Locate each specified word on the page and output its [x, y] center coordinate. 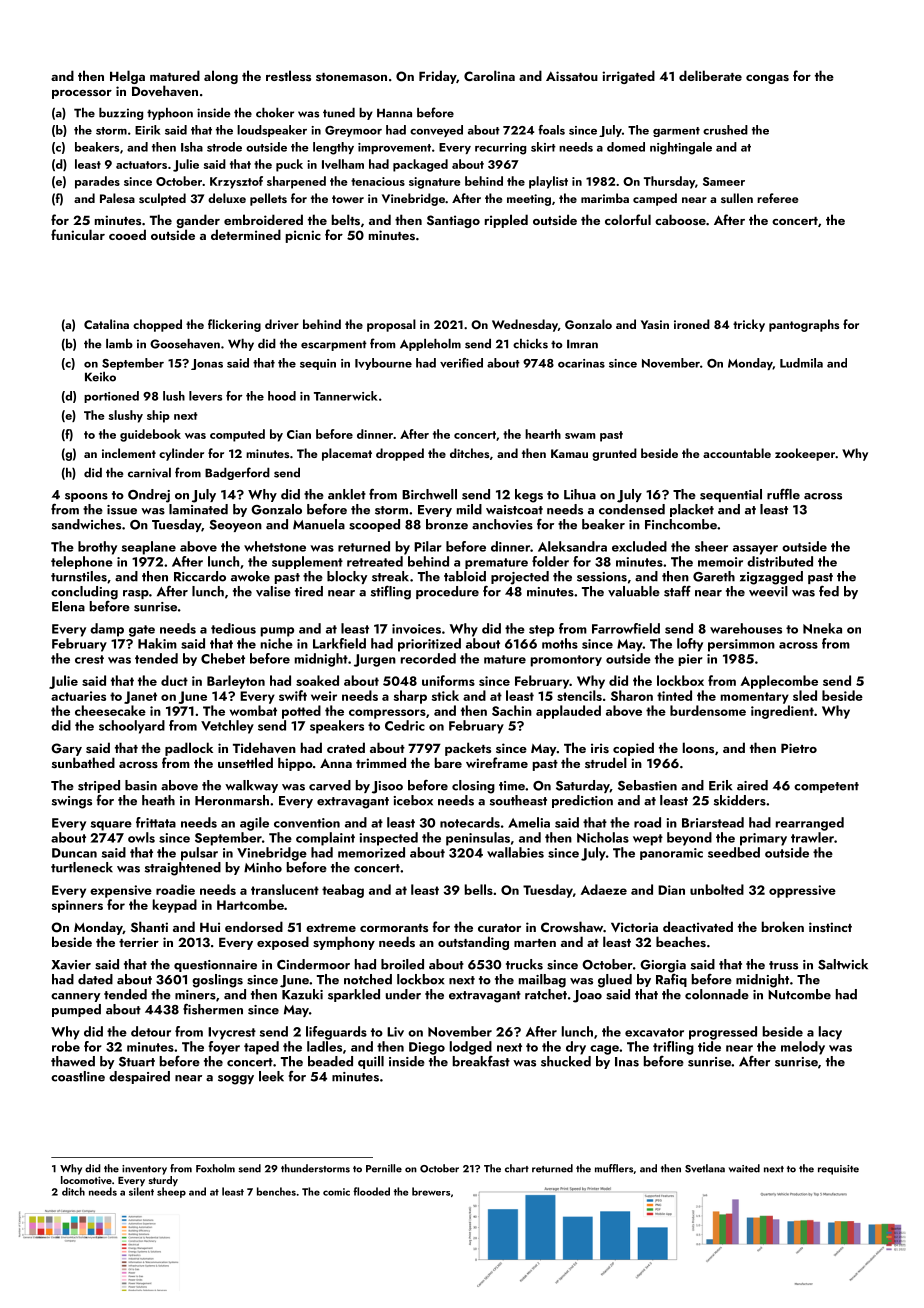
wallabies [515, 852]
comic [336, 1192]
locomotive [86, 1180]
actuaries [78, 696]
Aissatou [572, 76]
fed [829, 591]
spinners [77, 906]
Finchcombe [681, 524]
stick [445, 695]
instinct [830, 927]
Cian [299, 434]
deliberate [710, 75]
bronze [447, 524]
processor [82, 94]
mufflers [614, 1168]
